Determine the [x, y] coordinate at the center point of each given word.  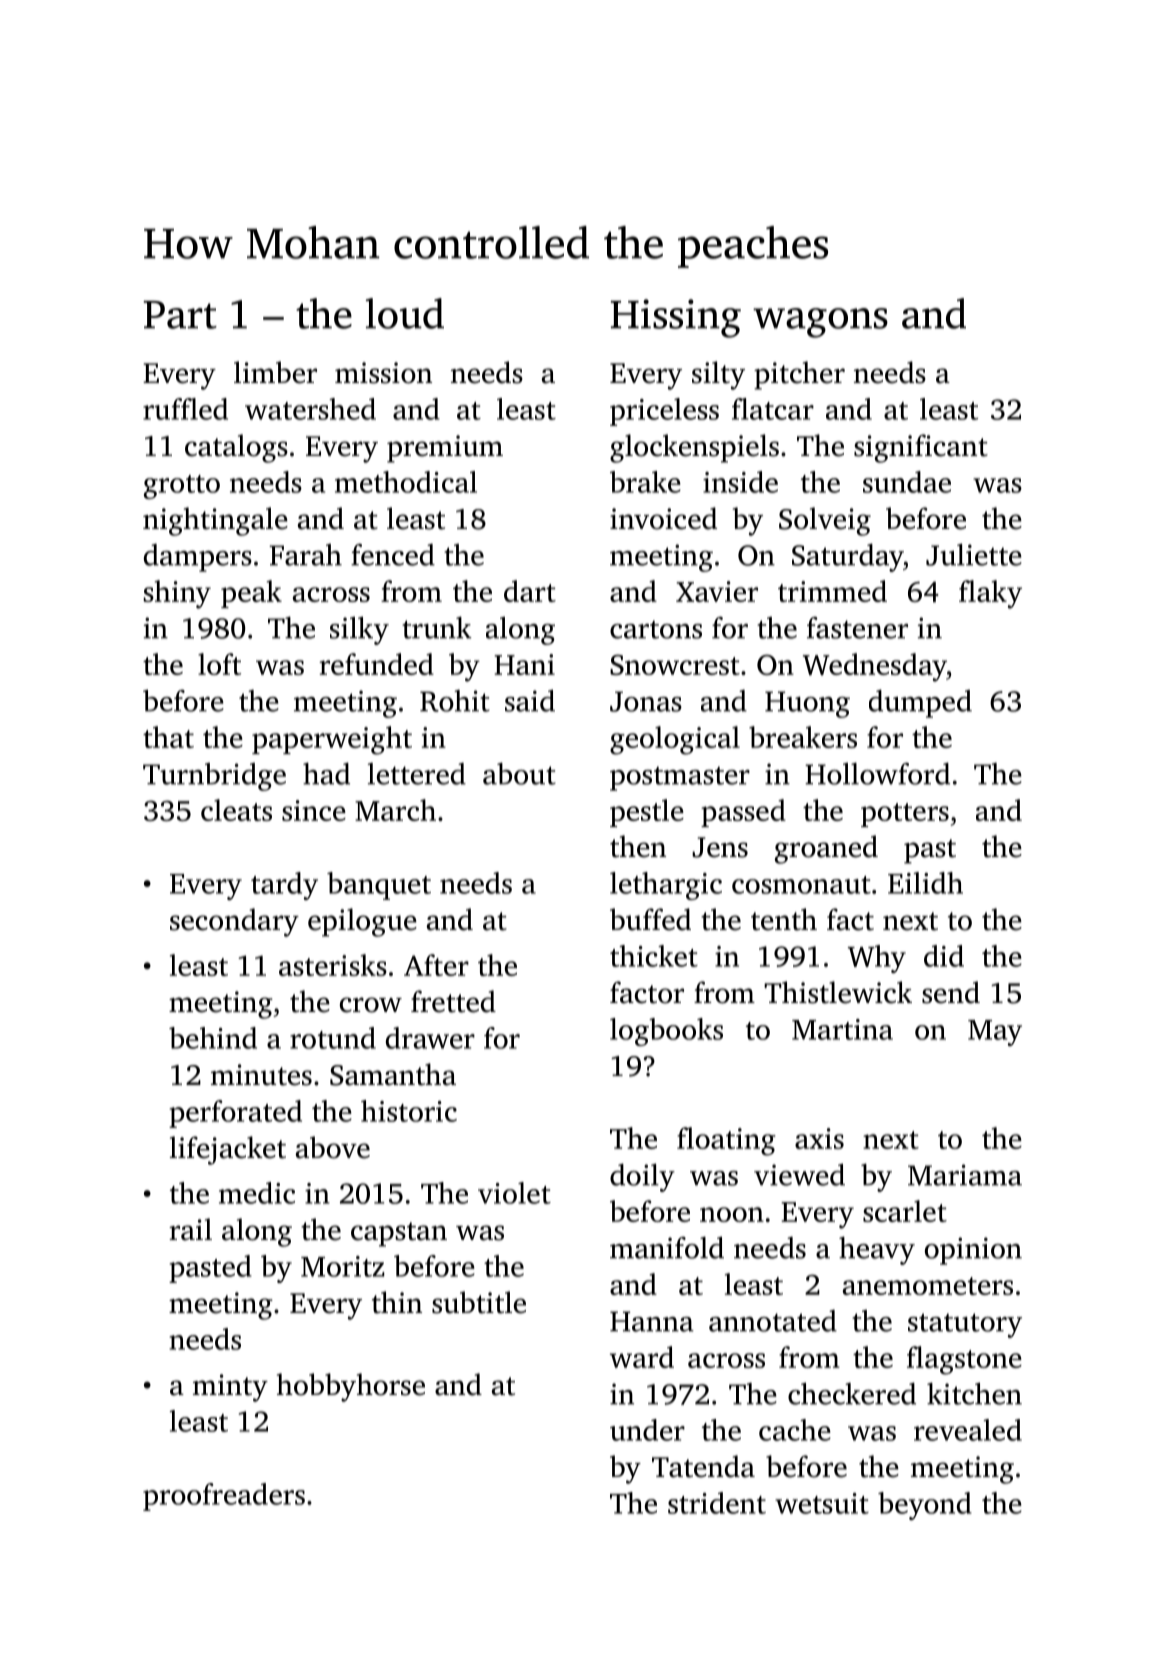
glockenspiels [694, 448]
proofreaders [224, 1497]
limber [275, 372]
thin [397, 1302]
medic [257, 1193]
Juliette [974, 554]
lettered [417, 774]
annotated [773, 1321]
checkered [852, 1393]
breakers [803, 737]
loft [219, 664]
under [647, 1430]
